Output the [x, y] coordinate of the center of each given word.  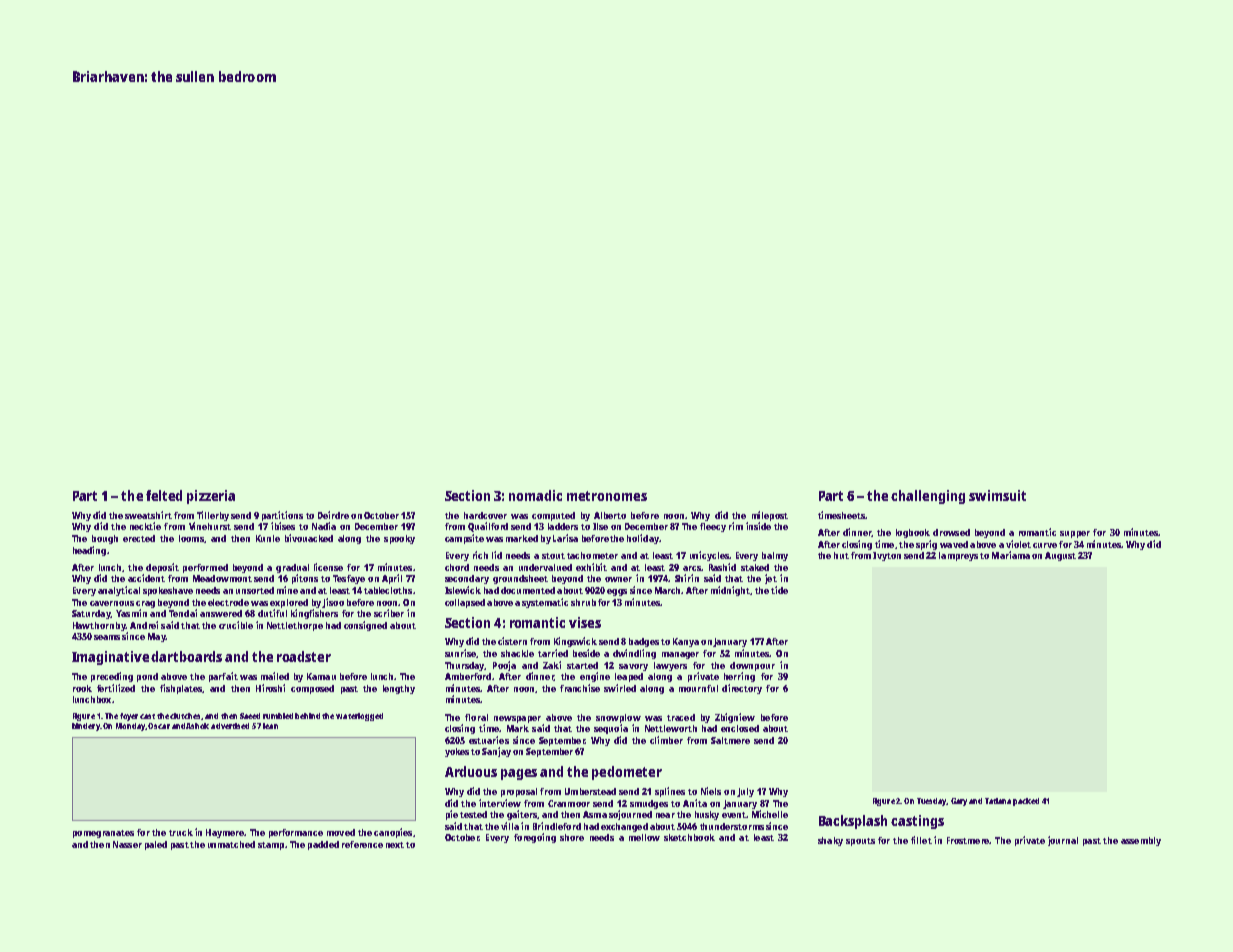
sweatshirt [148, 515]
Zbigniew [735, 718]
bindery [86, 727]
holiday [643, 539]
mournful [698, 688]
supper [1075, 534]
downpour [752, 666]
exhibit [591, 567]
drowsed [951, 532]
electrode [228, 602]
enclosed [740, 728]
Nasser [127, 844]
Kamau [321, 676]
